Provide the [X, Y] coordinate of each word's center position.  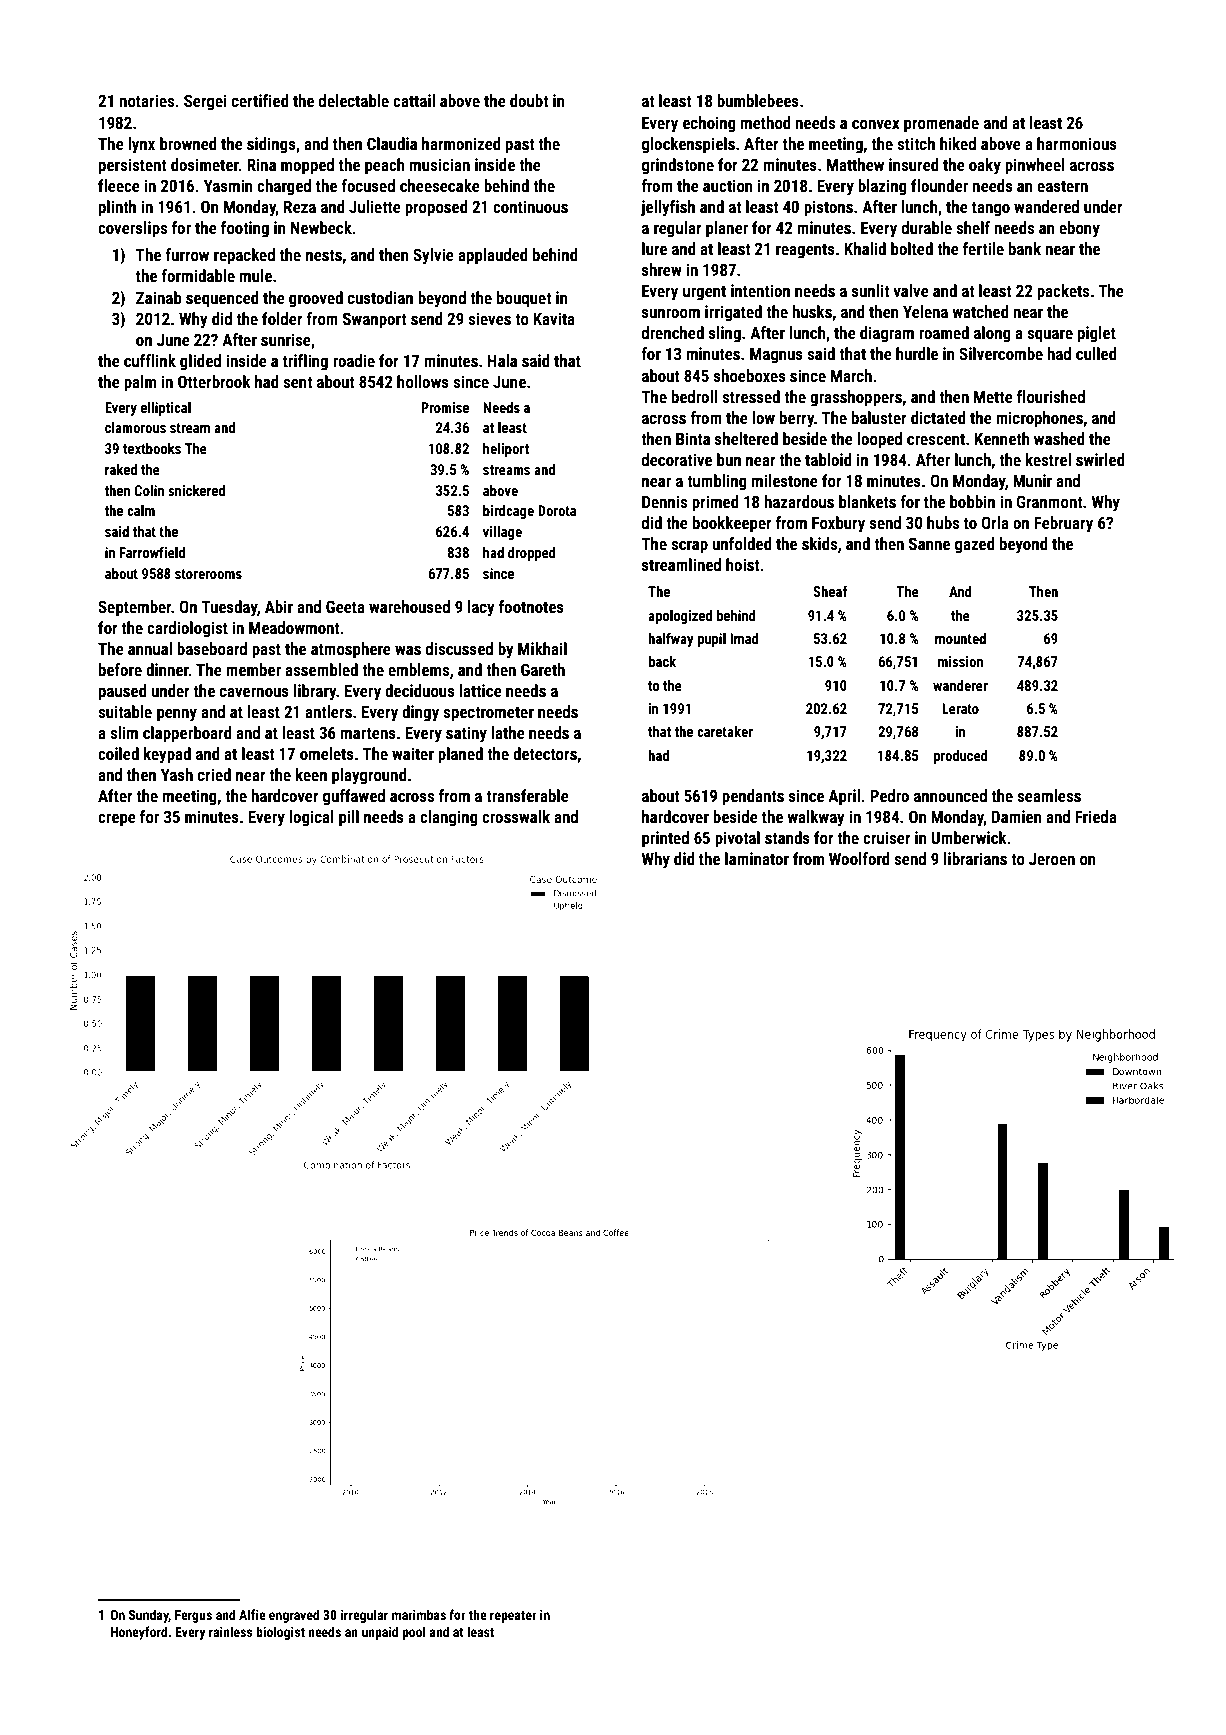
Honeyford [139, 1633]
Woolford [859, 858]
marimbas [419, 1614]
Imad [744, 638]
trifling [305, 362]
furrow [187, 254]
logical [311, 818]
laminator [757, 858]
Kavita [554, 318]
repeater [513, 1617]
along [992, 334]
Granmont [1049, 501]
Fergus [193, 1616]
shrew [662, 269]
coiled [118, 753]
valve [911, 290]
